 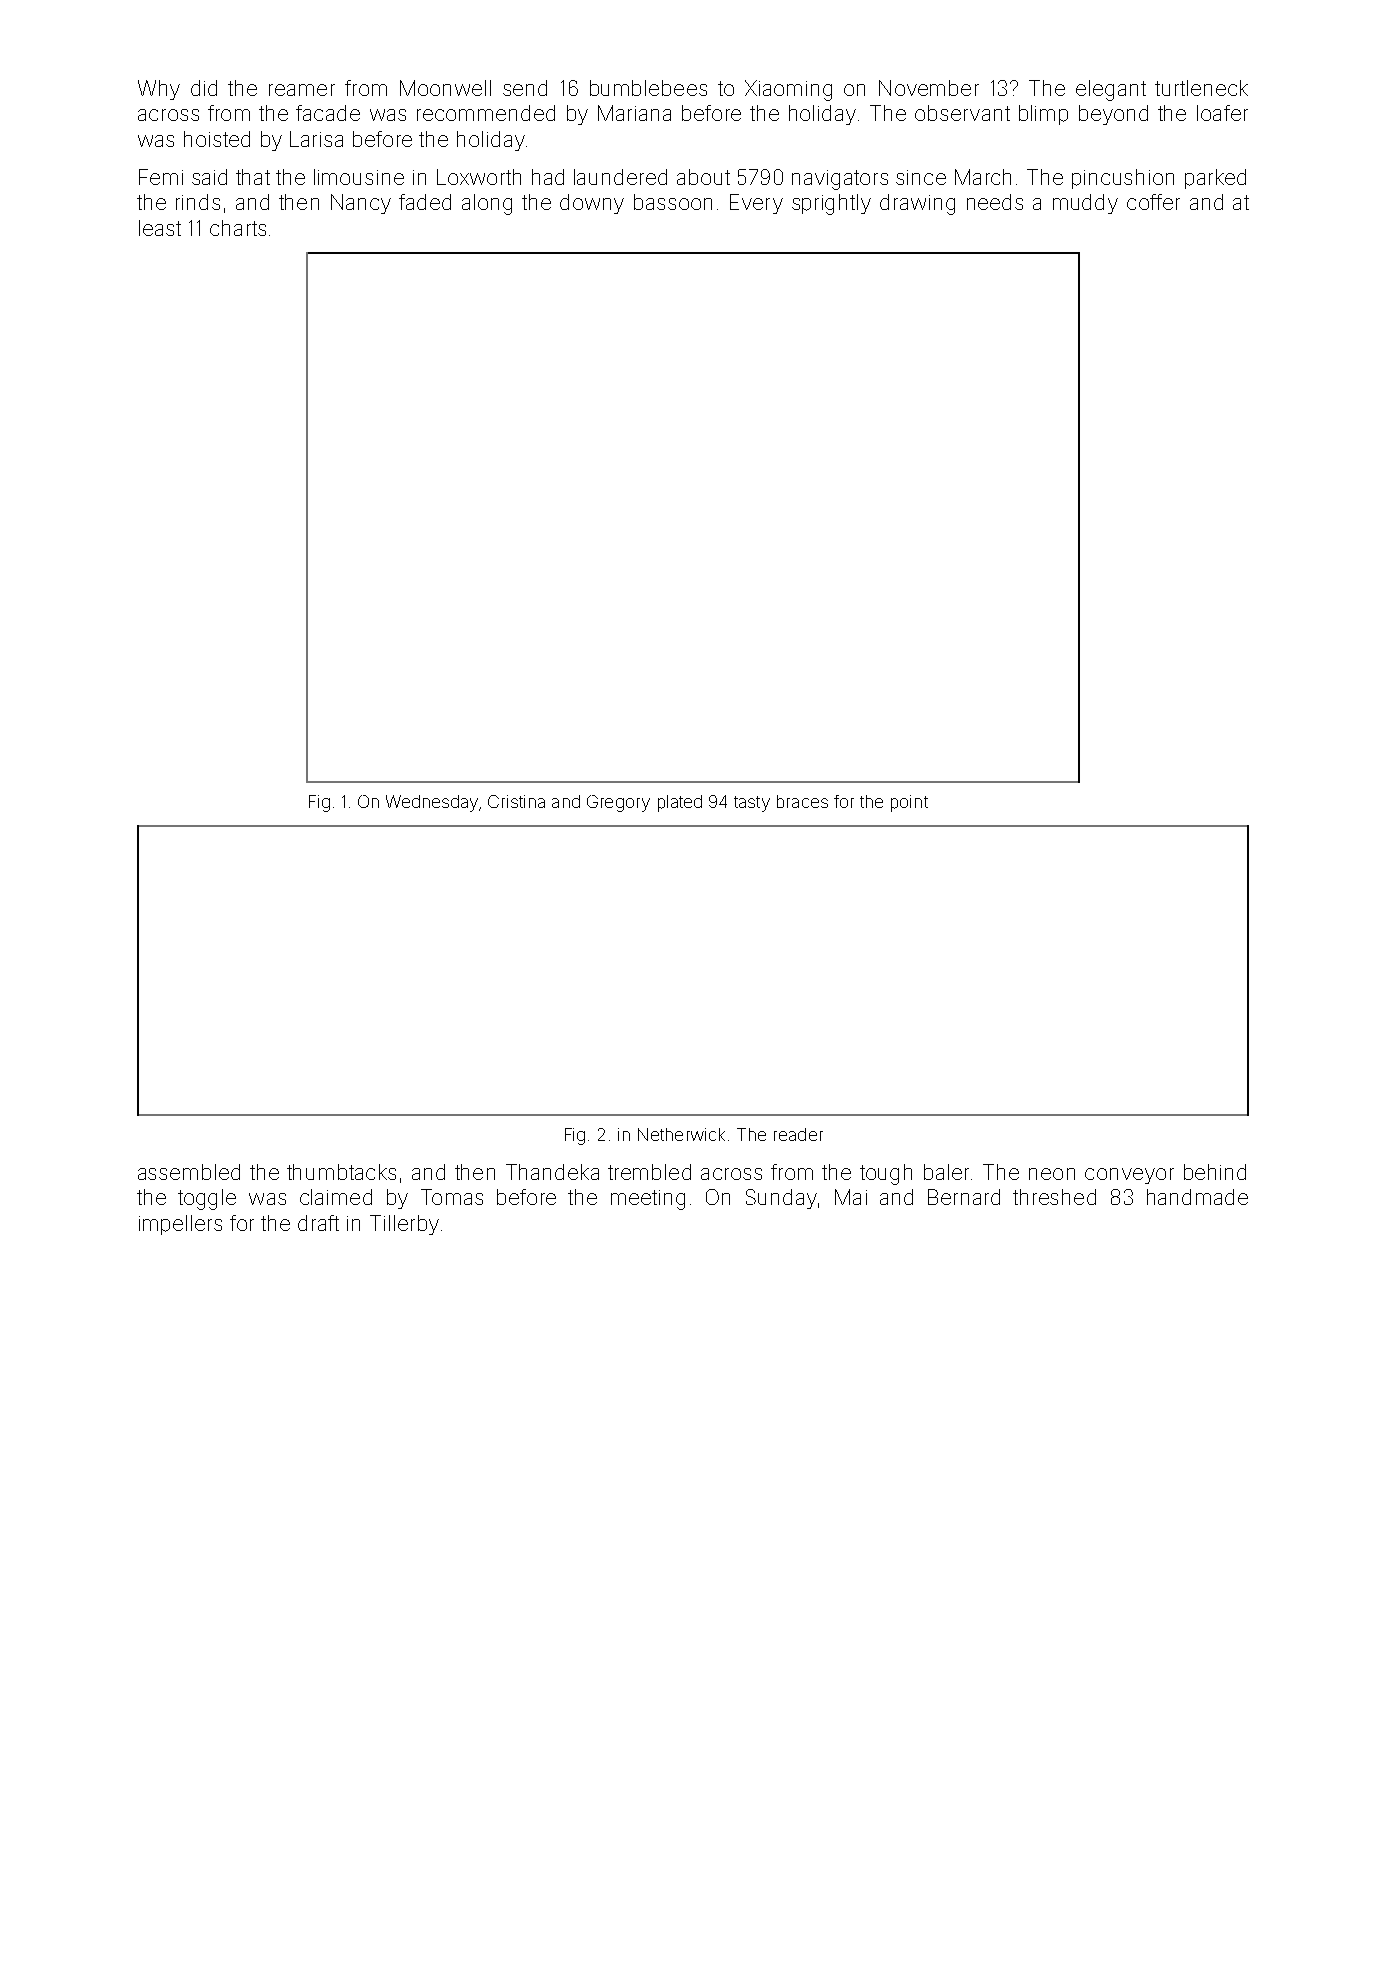 I want to click on point, so click(x=909, y=803).
